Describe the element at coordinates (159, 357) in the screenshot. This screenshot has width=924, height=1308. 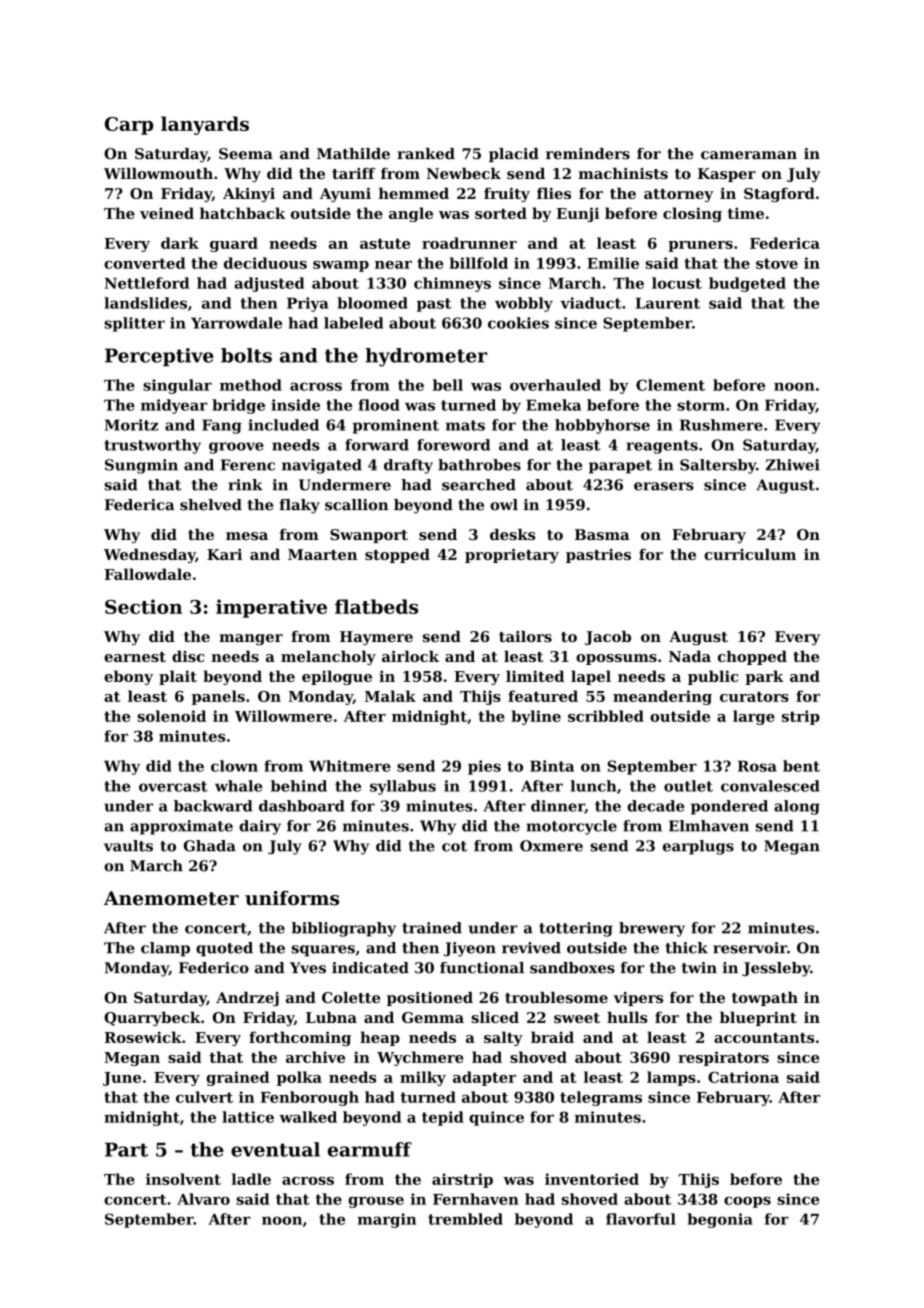
I see `Perceptive` at that location.
